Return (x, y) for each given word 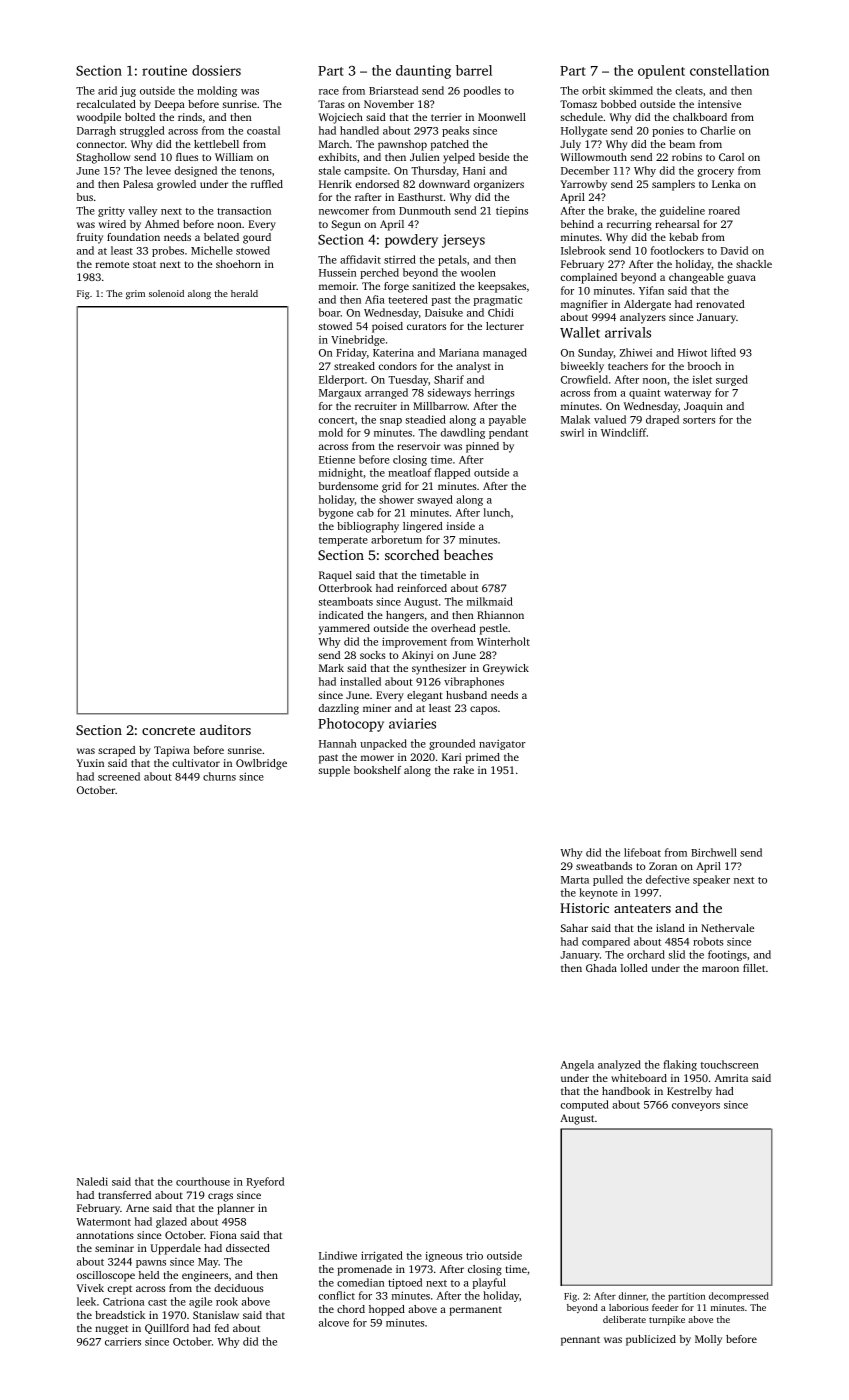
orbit (594, 90)
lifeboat (642, 852)
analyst (473, 367)
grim (135, 294)
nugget (111, 1330)
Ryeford (265, 1182)
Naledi (92, 1181)
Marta (575, 880)
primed (482, 758)
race (329, 92)
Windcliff (624, 432)
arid (107, 90)
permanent (475, 1311)
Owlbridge (261, 764)
